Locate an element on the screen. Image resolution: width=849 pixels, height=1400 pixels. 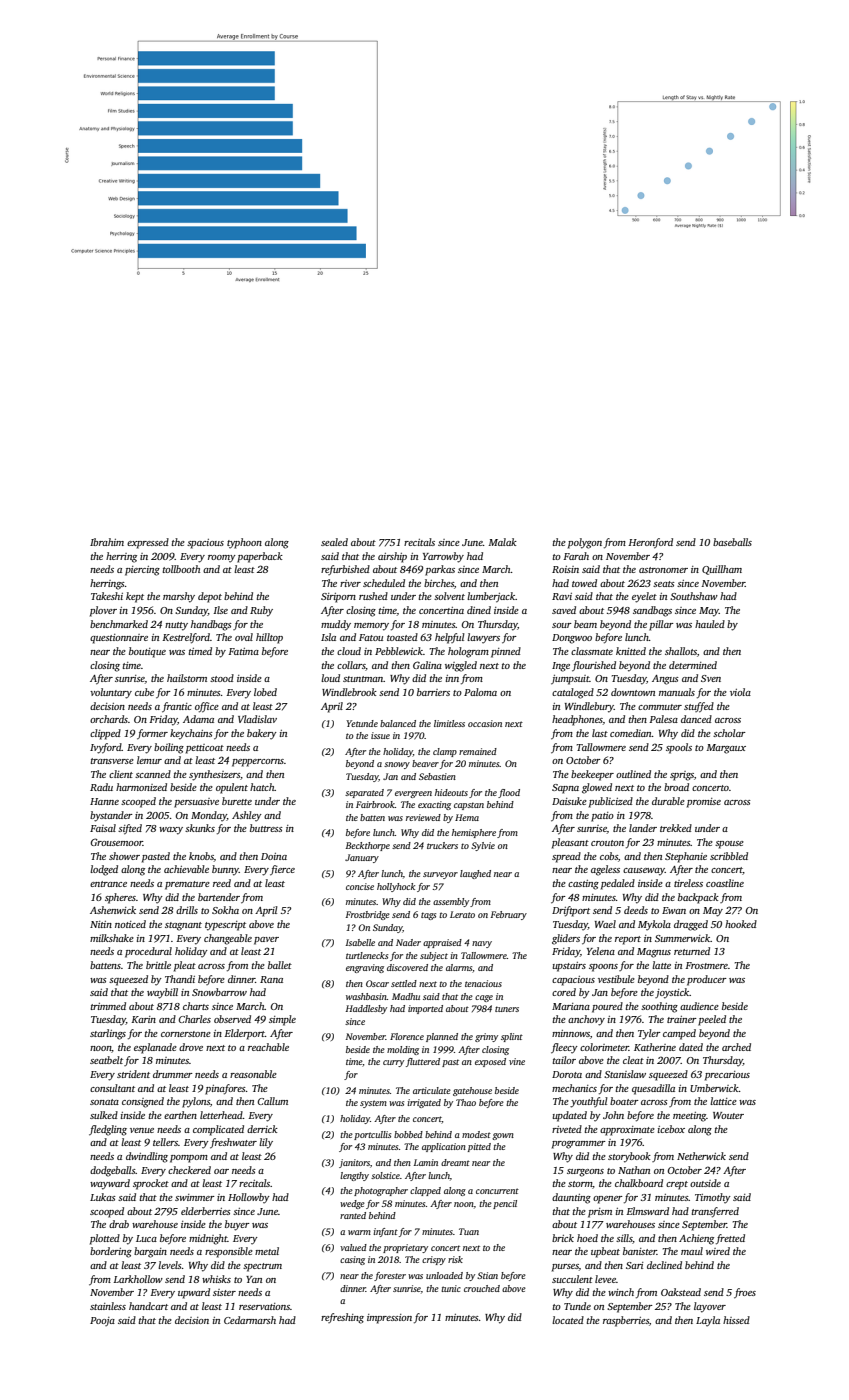
Cedarmarsh is located at coordinates (250, 1320).
